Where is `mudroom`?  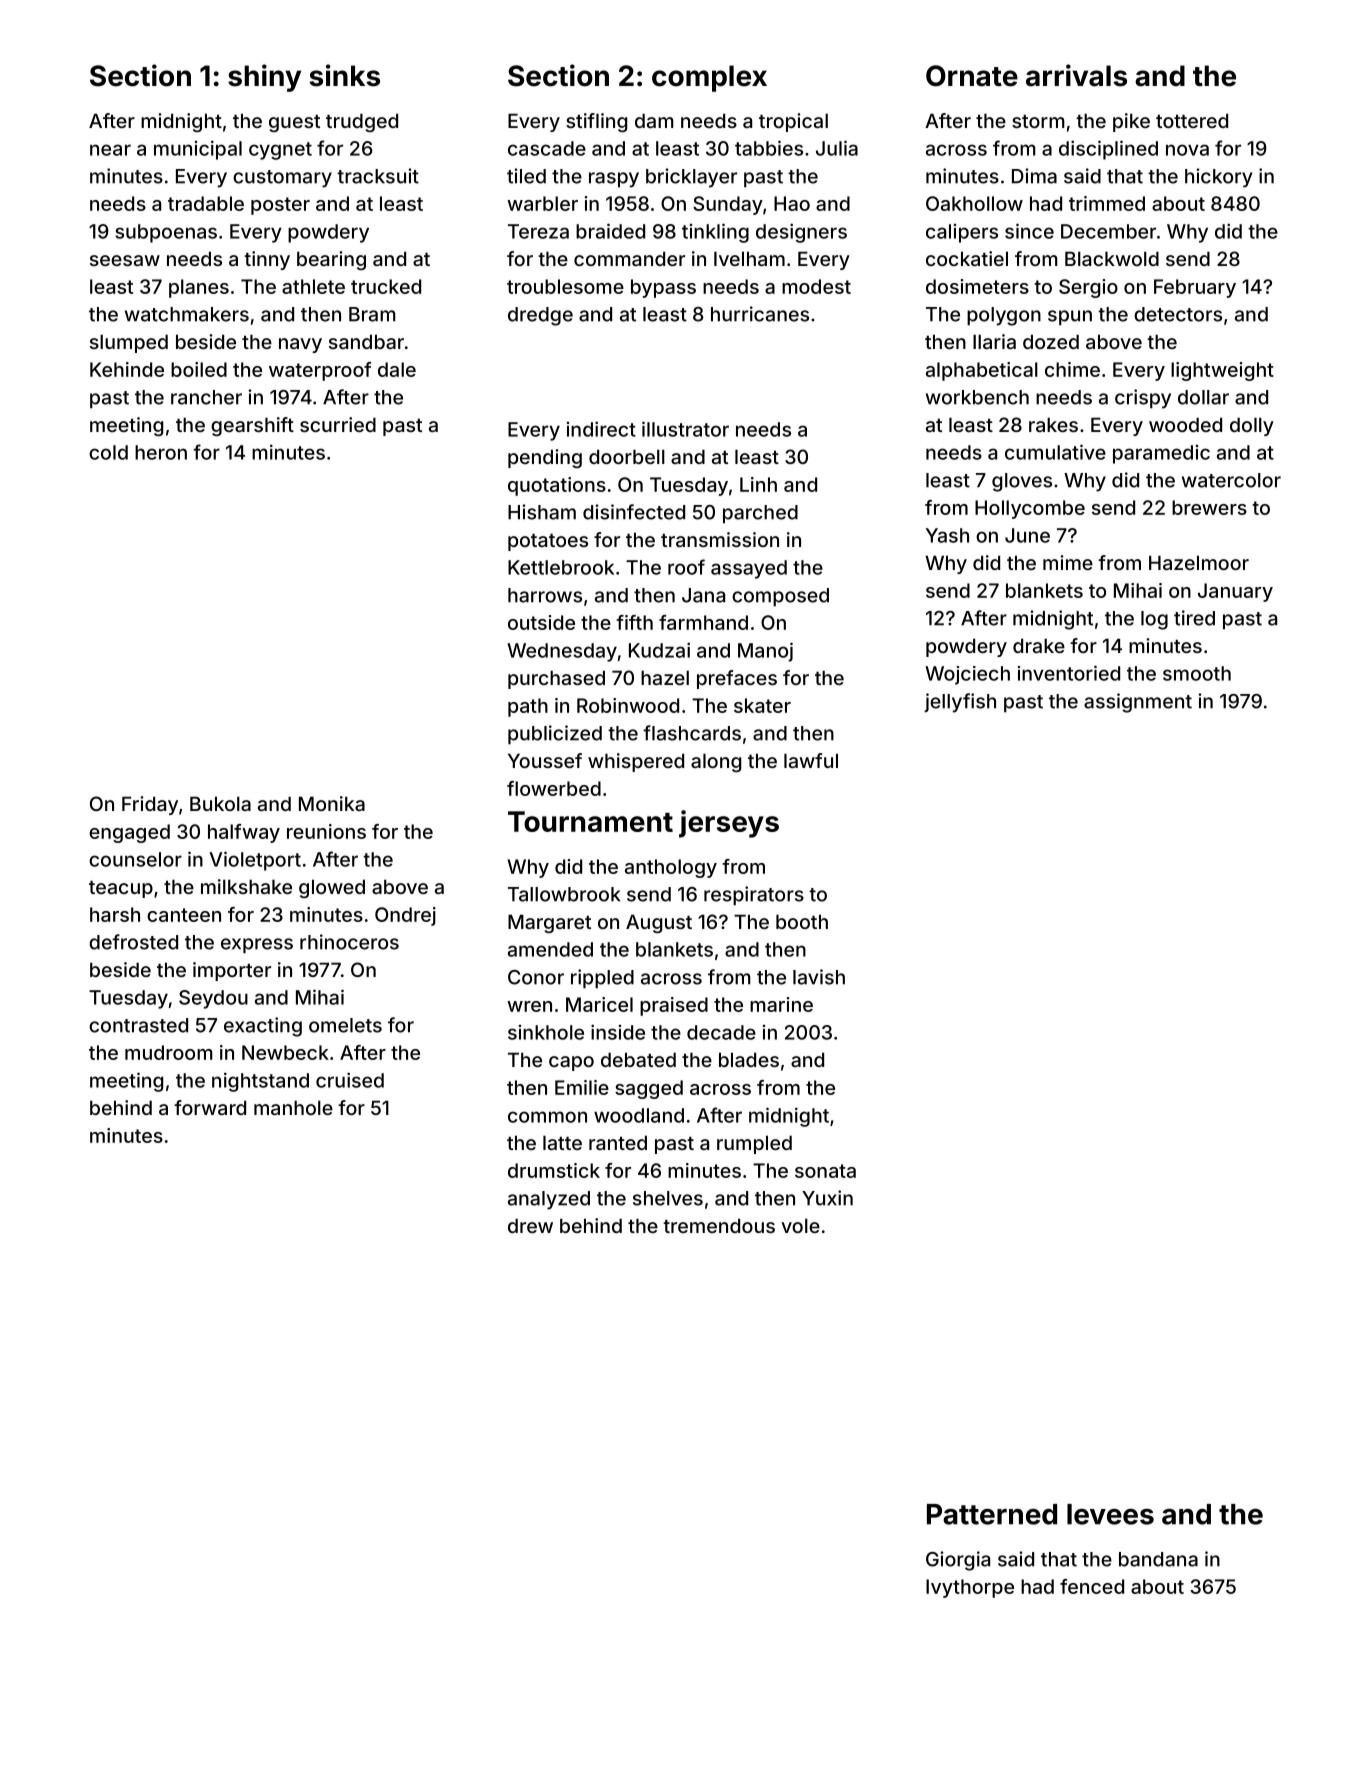
mudroom is located at coordinates (169, 1052).
